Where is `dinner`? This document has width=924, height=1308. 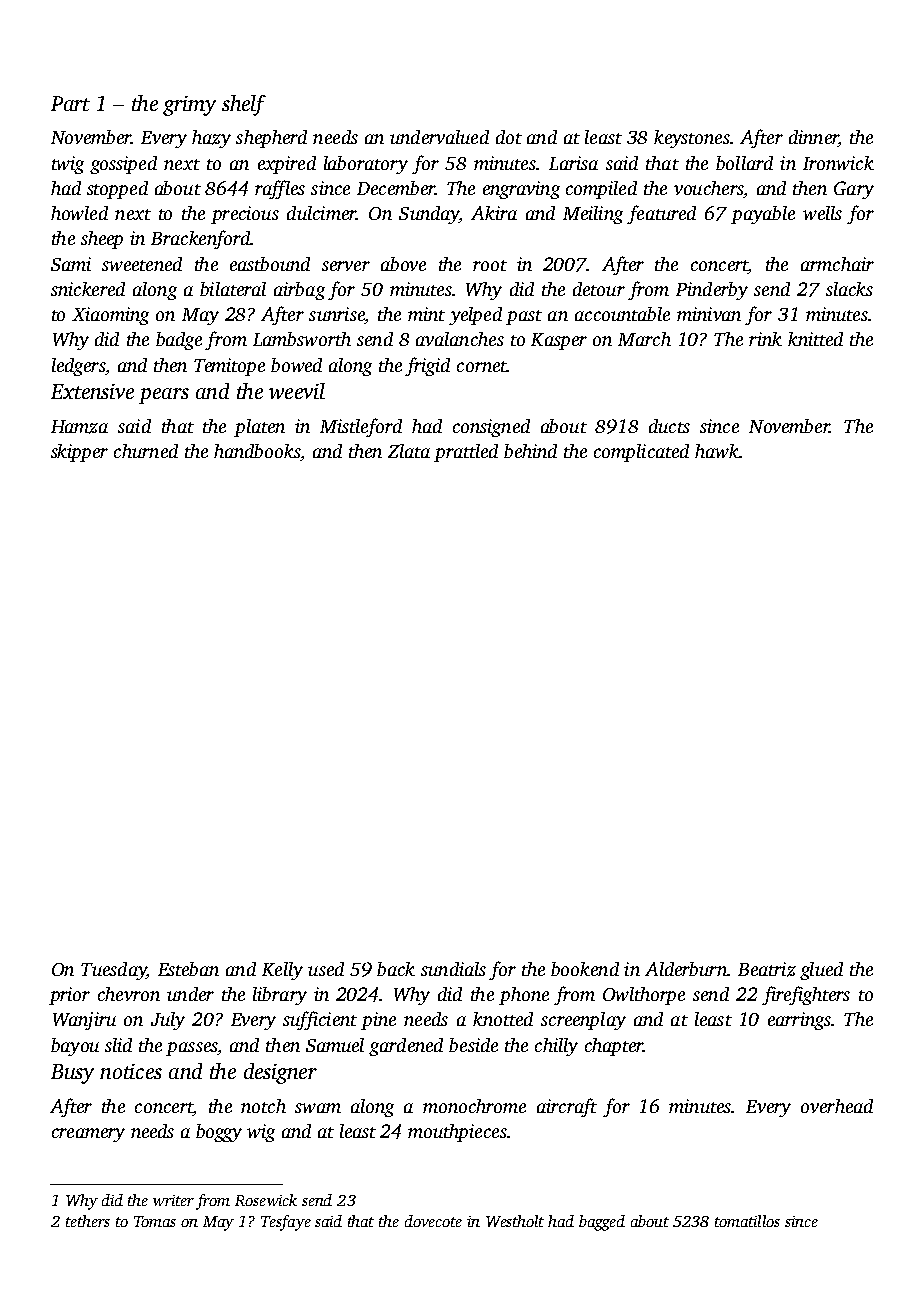 dinner is located at coordinates (813, 138).
